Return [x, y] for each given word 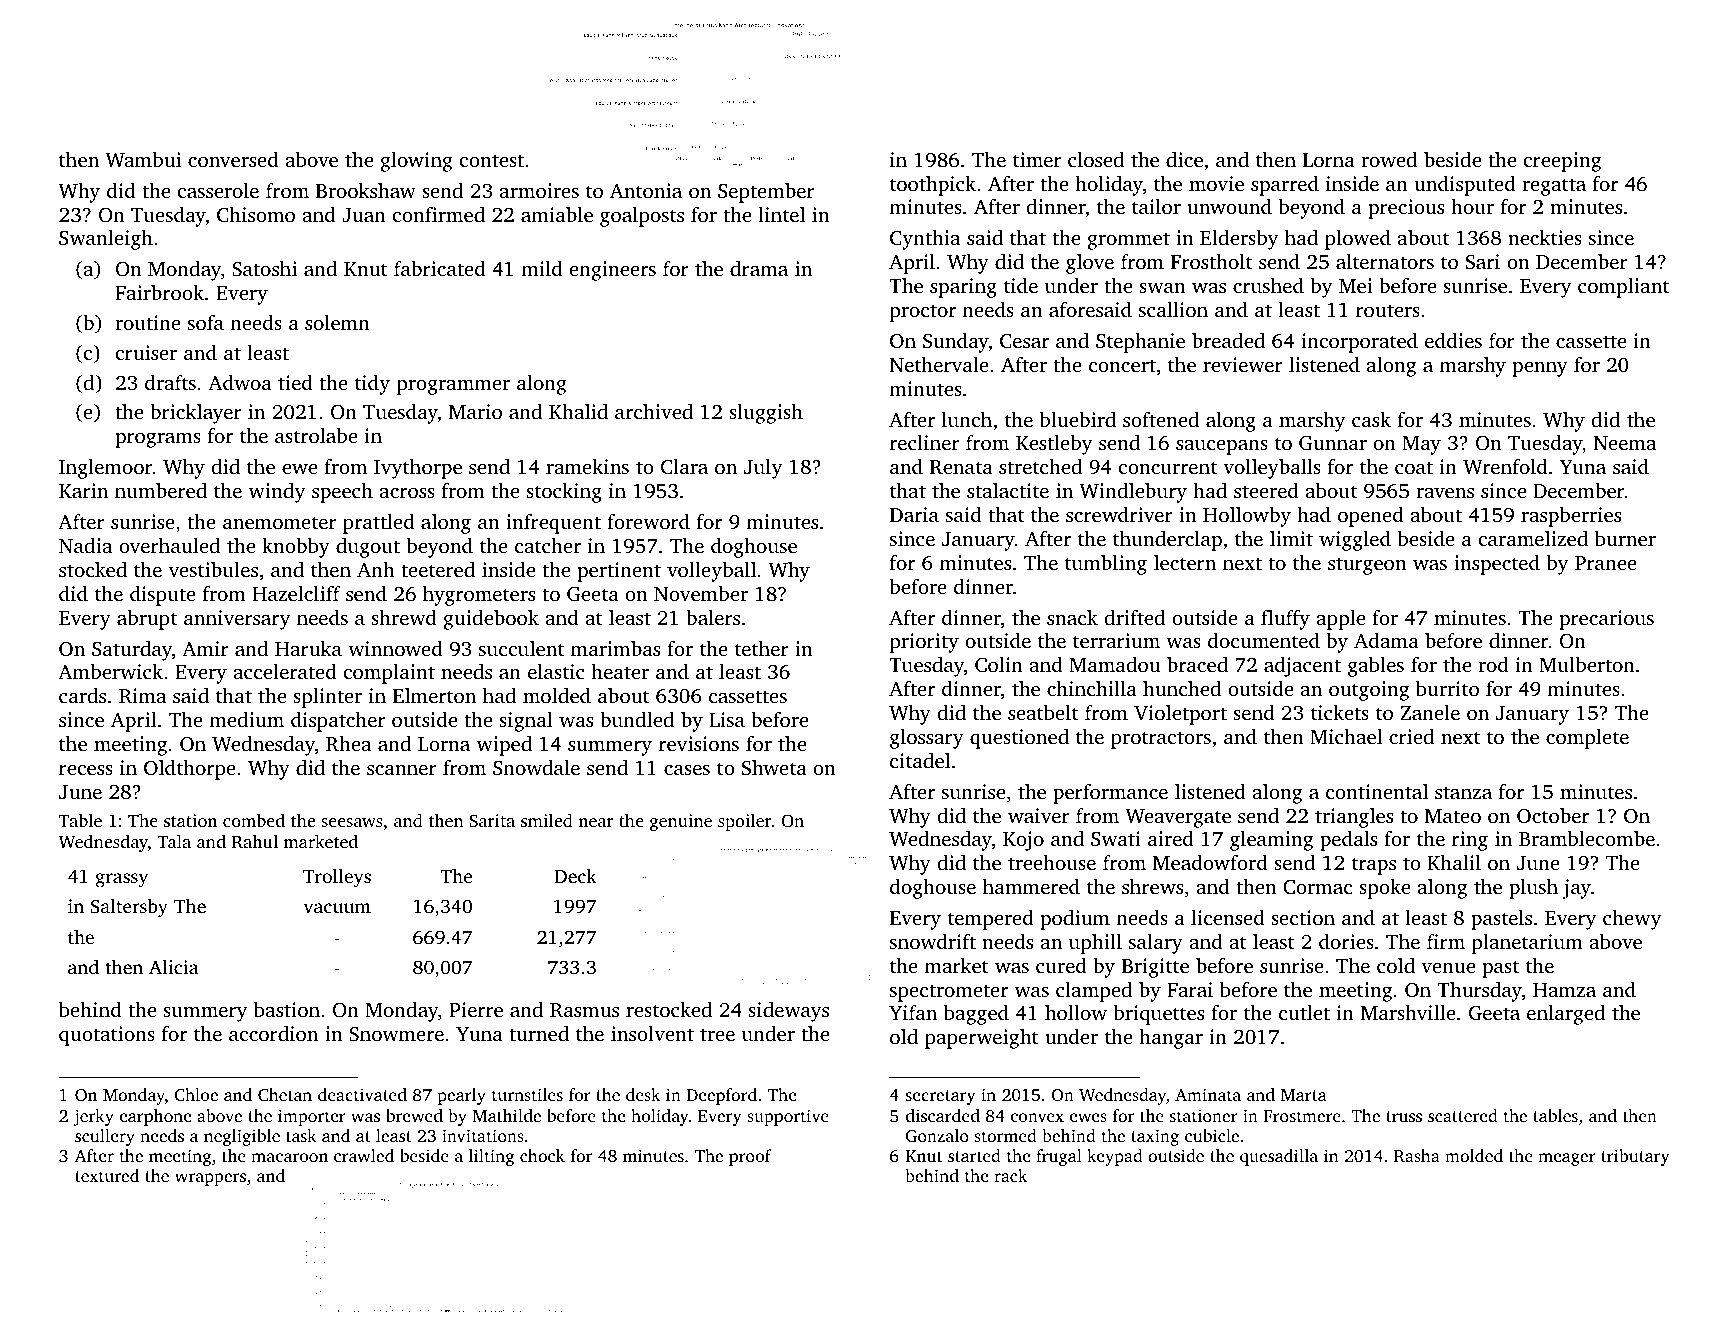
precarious [1606, 620]
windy [277, 493]
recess [86, 770]
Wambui [143, 159]
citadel [920, 760]
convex [1037, 1117]
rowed [1389, 159]
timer [1037, 159]
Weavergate [1178, 818]
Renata [961, 467]
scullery [105, 1137]
